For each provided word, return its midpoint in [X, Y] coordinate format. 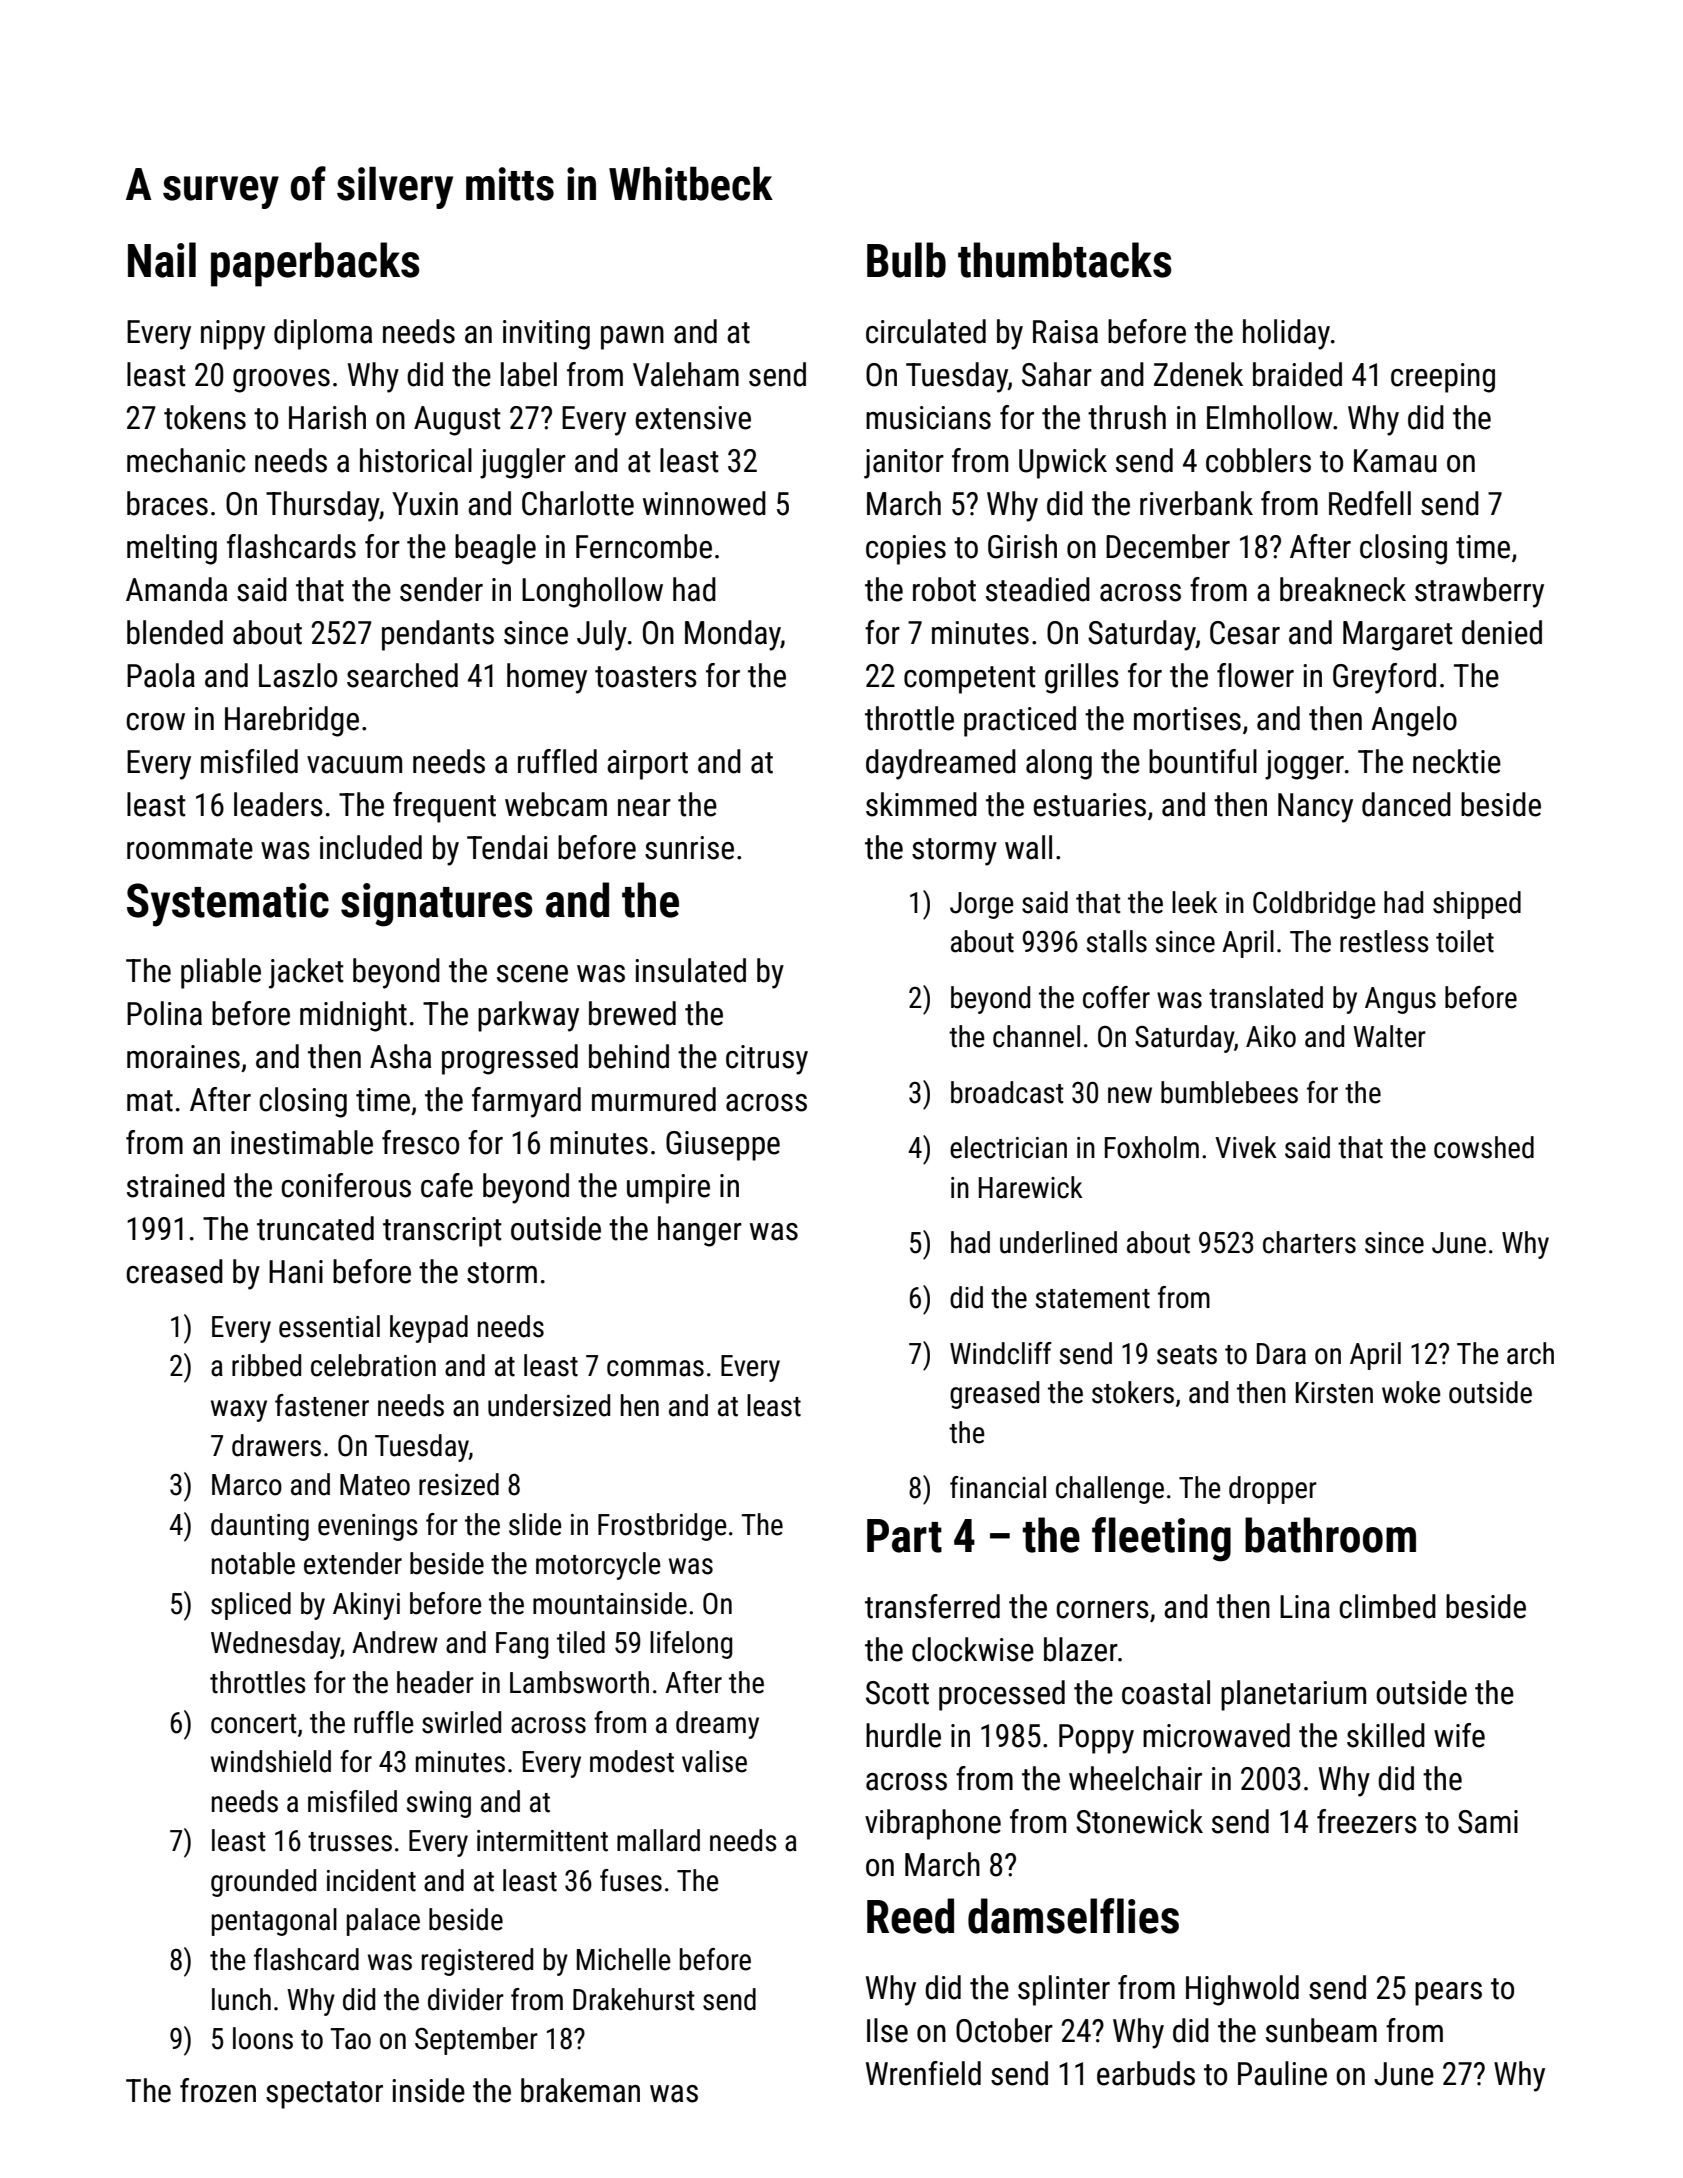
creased [174, 1271]
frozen [218, 2090]
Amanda [176, 589]
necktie [1457, 761]
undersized [549, 1405]
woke [1411, 1392]
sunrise [689, 848]
